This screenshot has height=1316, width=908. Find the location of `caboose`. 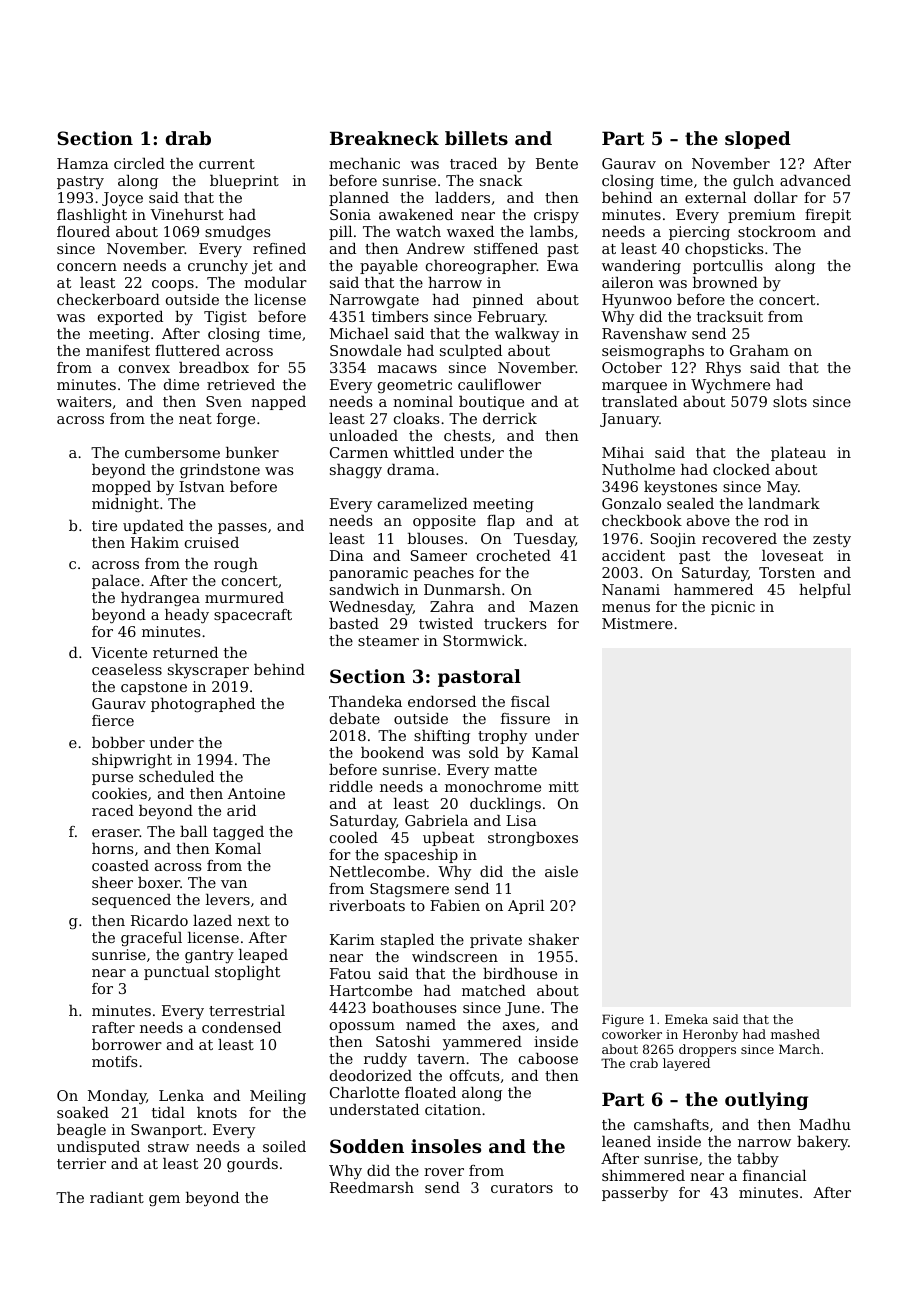

caboose is located at coordinates (548, 1058).
